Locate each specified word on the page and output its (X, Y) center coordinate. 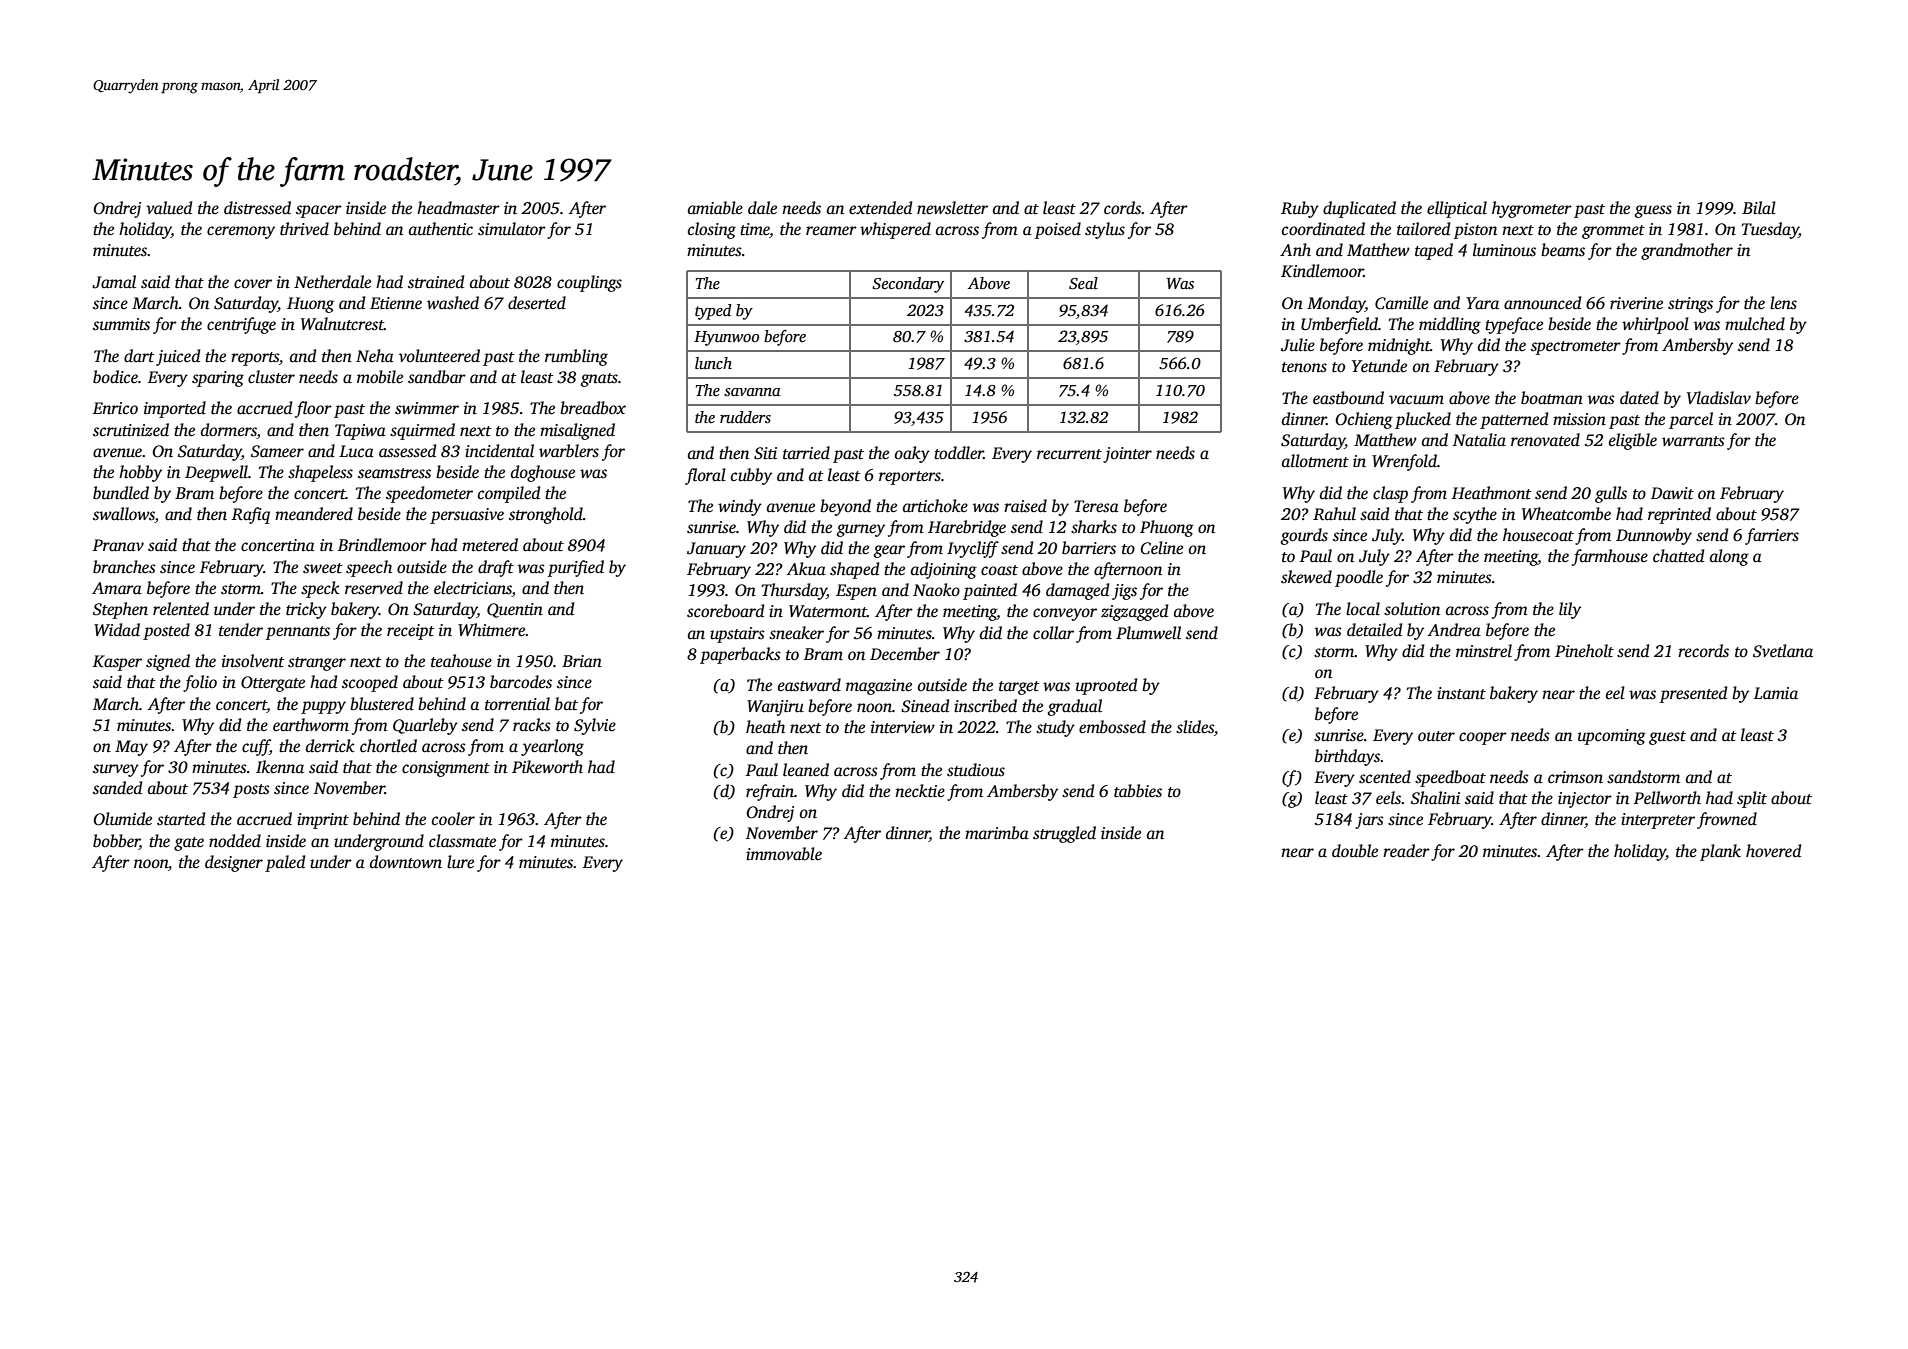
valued (169, 208)
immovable (784, 854)
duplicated (1359, 209)
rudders (745, 417)
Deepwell (216, 473)
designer (234, 863)
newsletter (952, 208)
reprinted (1679, 515)
